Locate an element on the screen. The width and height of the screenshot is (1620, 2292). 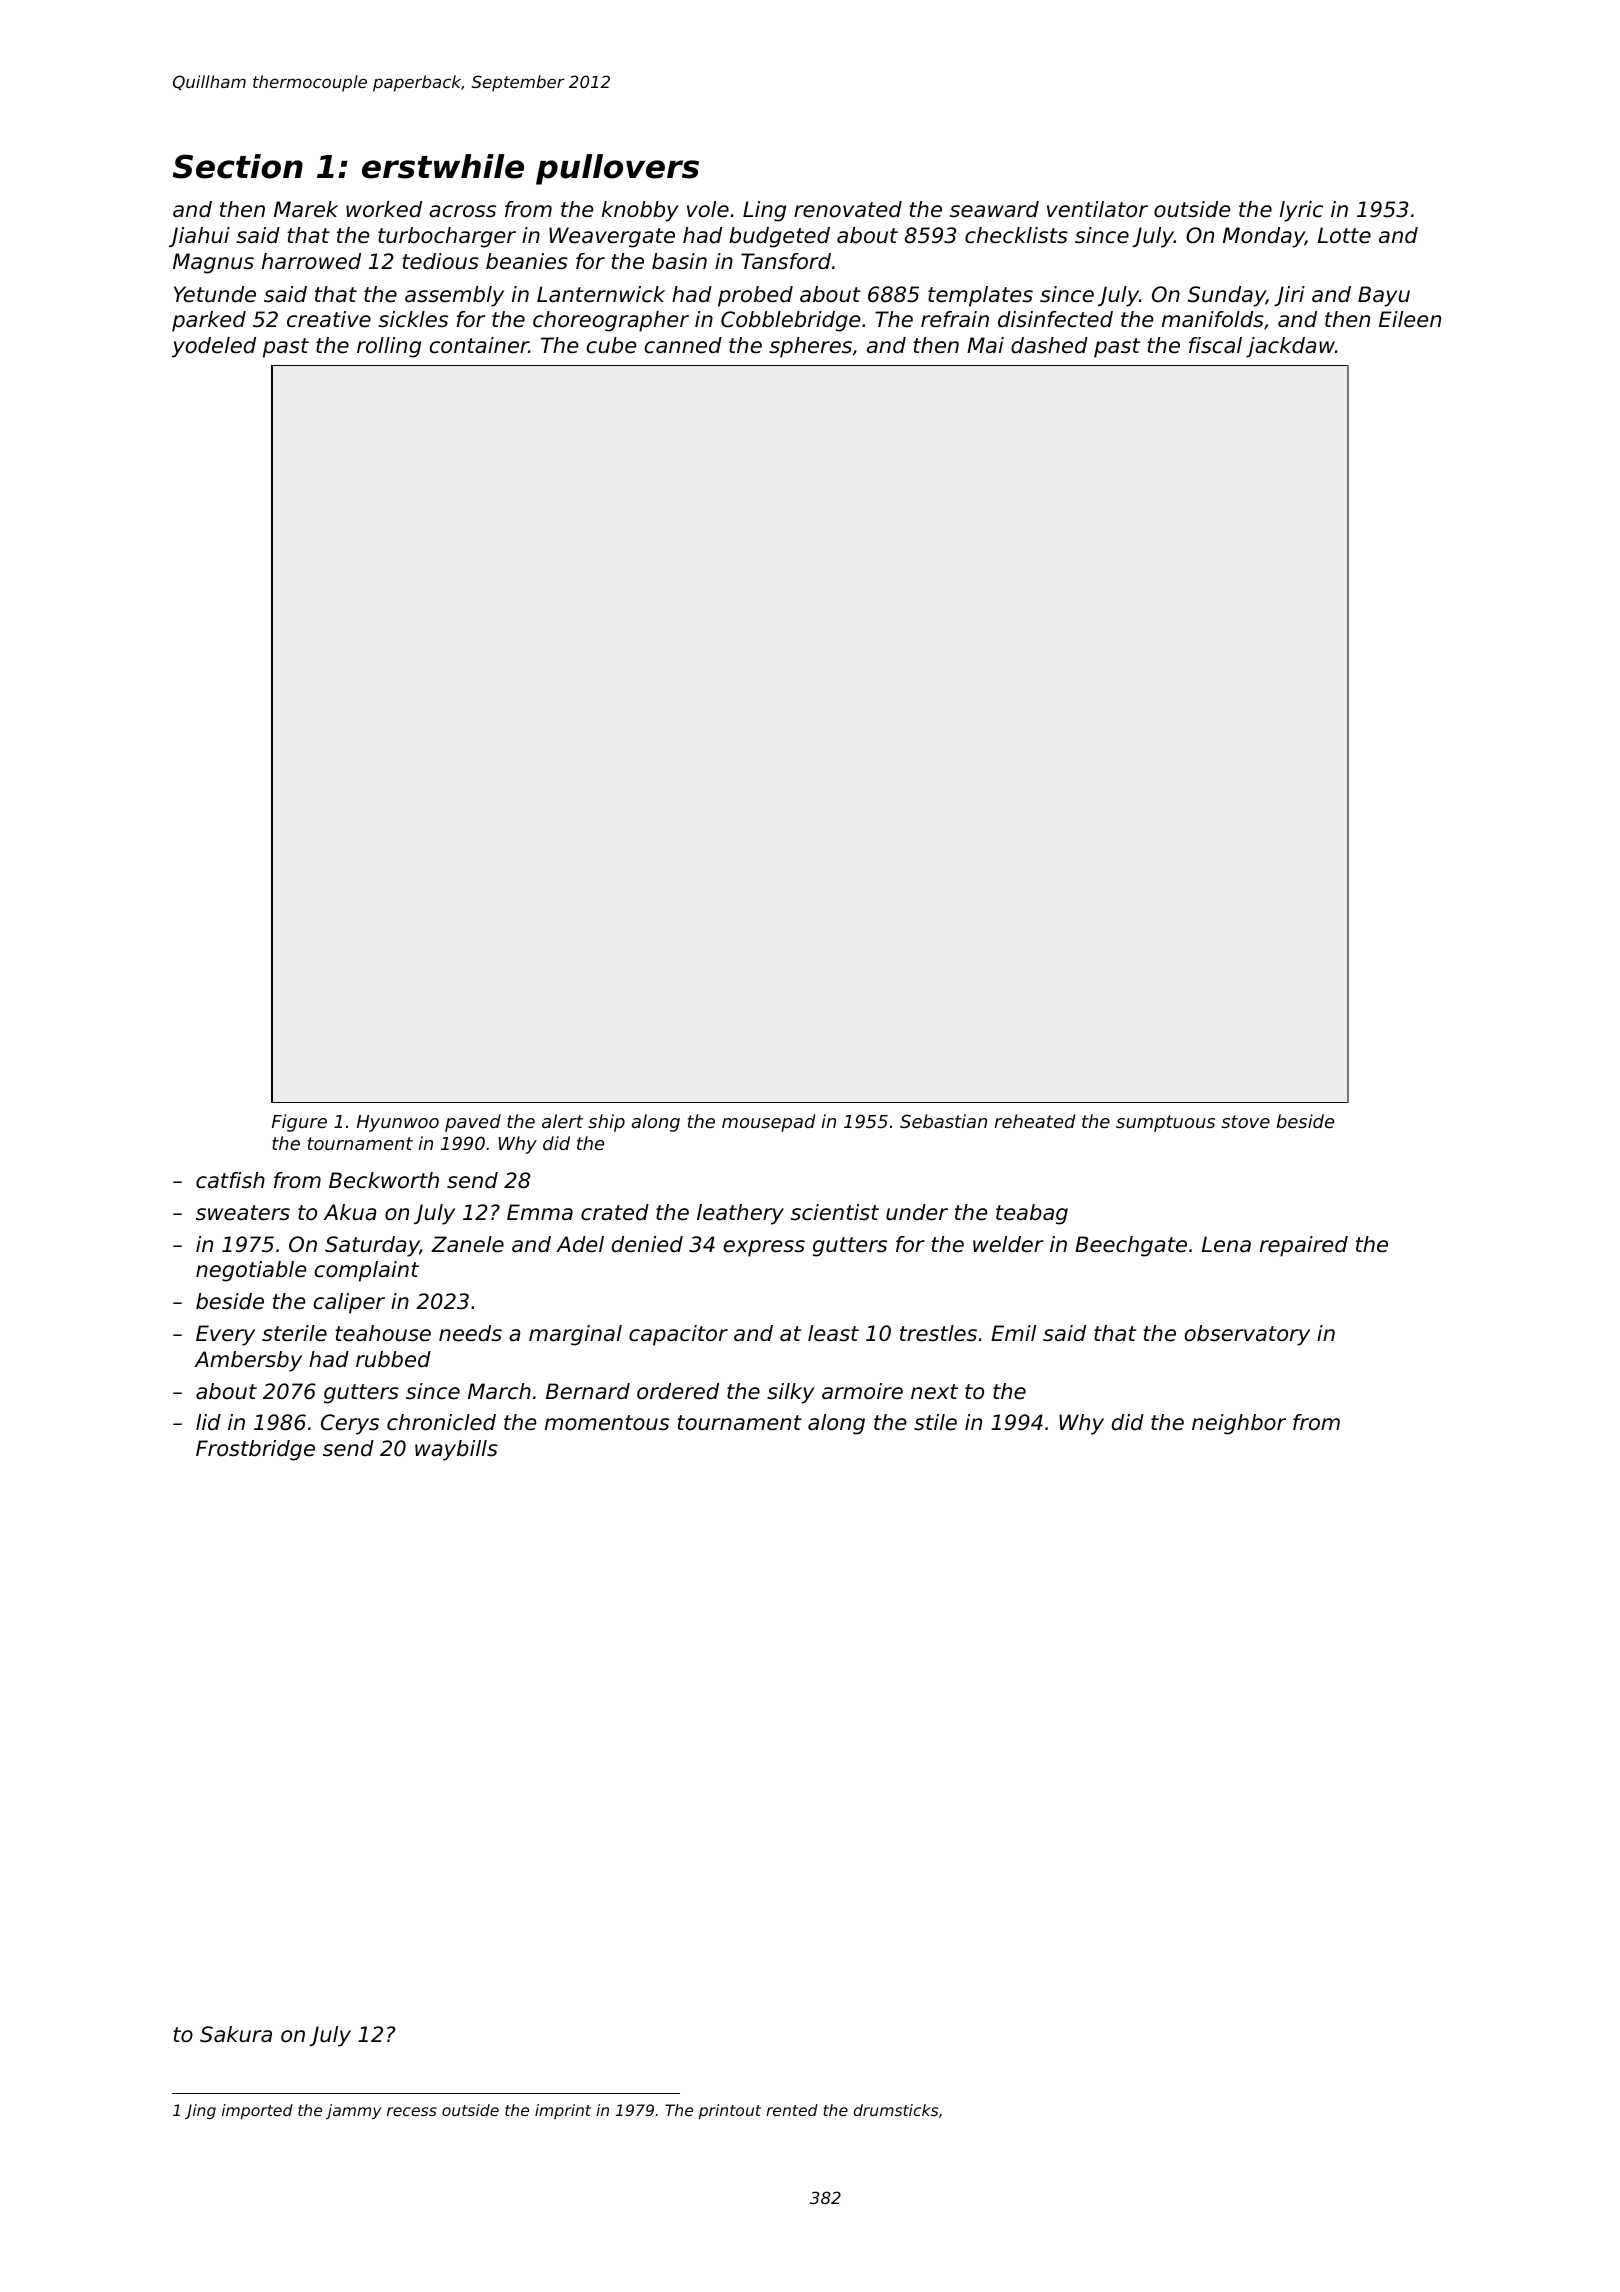
neighbor is located at coordinates (1239, 1424).
